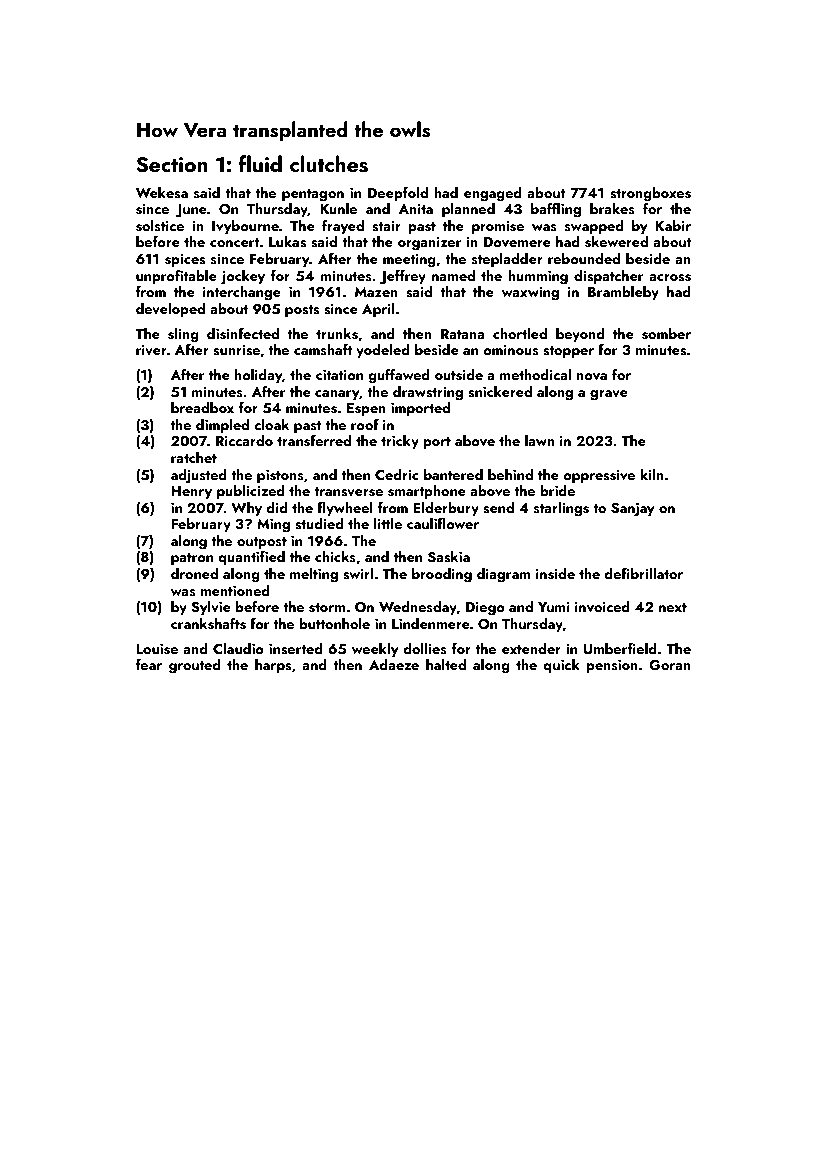  What do you see at coordinates (399, 376) in the image?
I see `guffawed` at bounding box center [399, 376].
